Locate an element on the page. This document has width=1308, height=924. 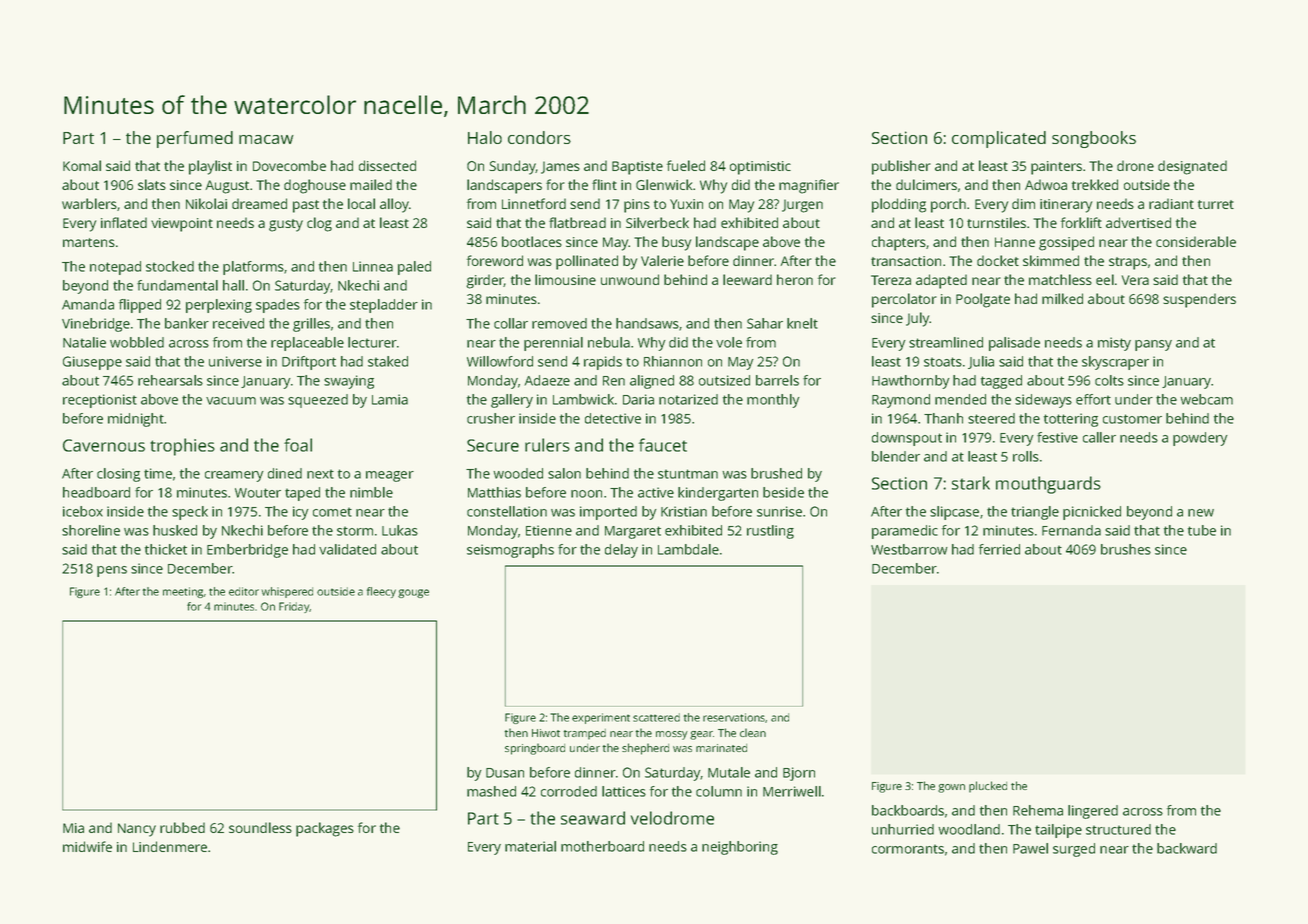
Vera is located at coordinates (1135, 280).
